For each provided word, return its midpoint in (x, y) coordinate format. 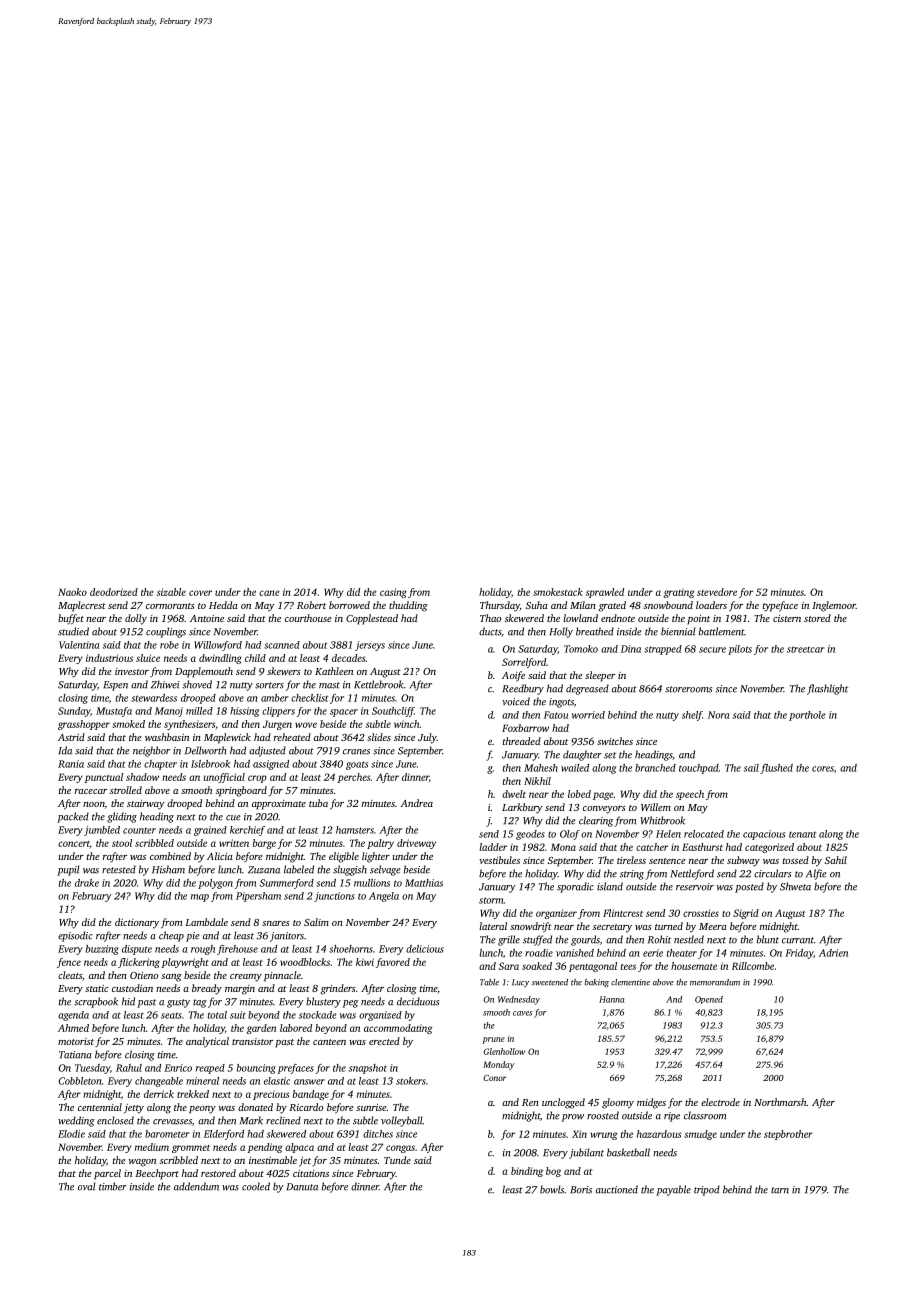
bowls (552, 1189)
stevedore (717, 592)
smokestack (558, 592)
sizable (171, 592)
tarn (780, 1190)
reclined (283, 1120)
